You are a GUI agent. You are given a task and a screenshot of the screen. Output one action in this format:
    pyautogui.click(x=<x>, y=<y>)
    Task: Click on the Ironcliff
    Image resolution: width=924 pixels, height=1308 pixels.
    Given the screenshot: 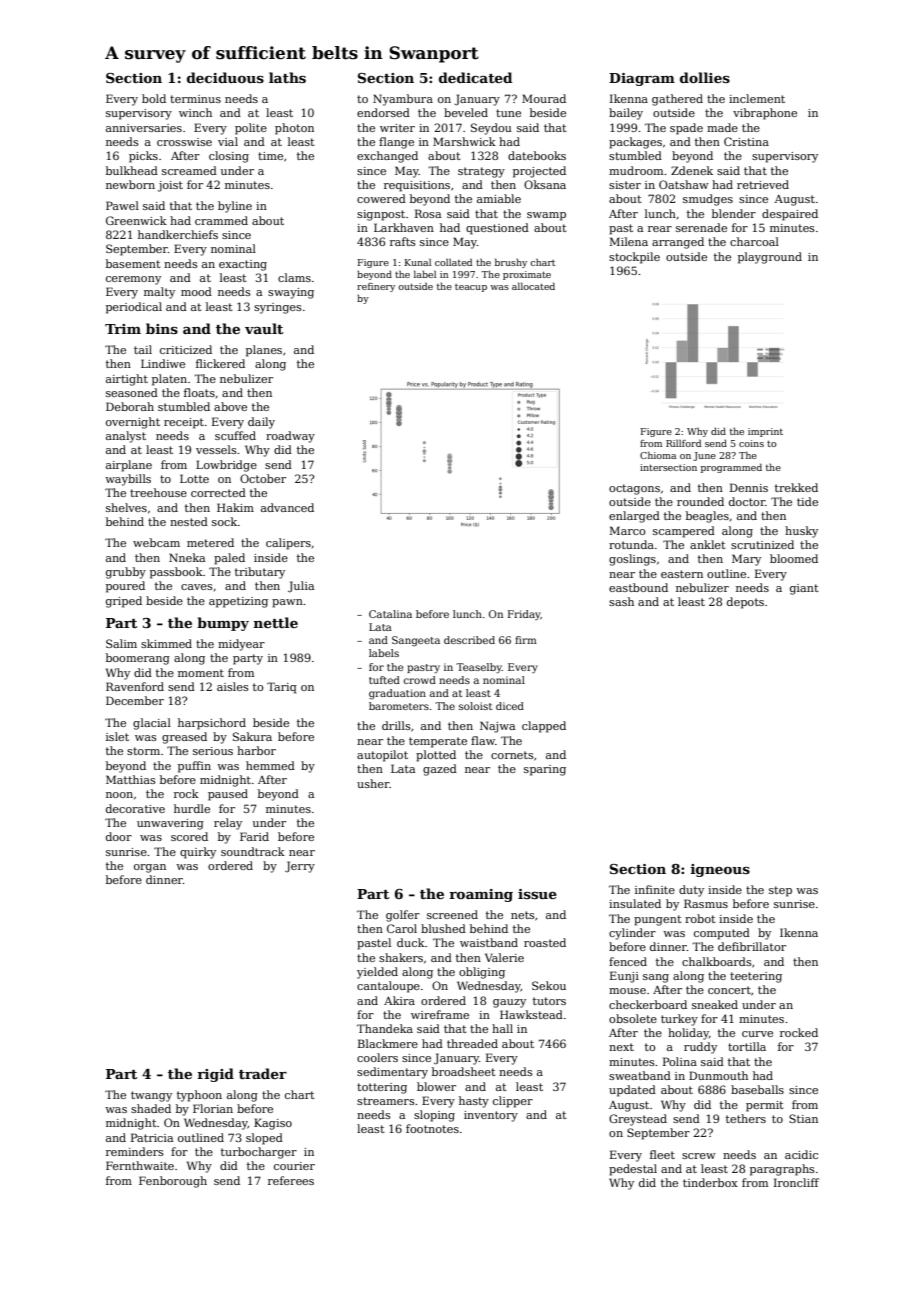 What is the action you would take?
    pyautogui.click(x=796, y=1182)
